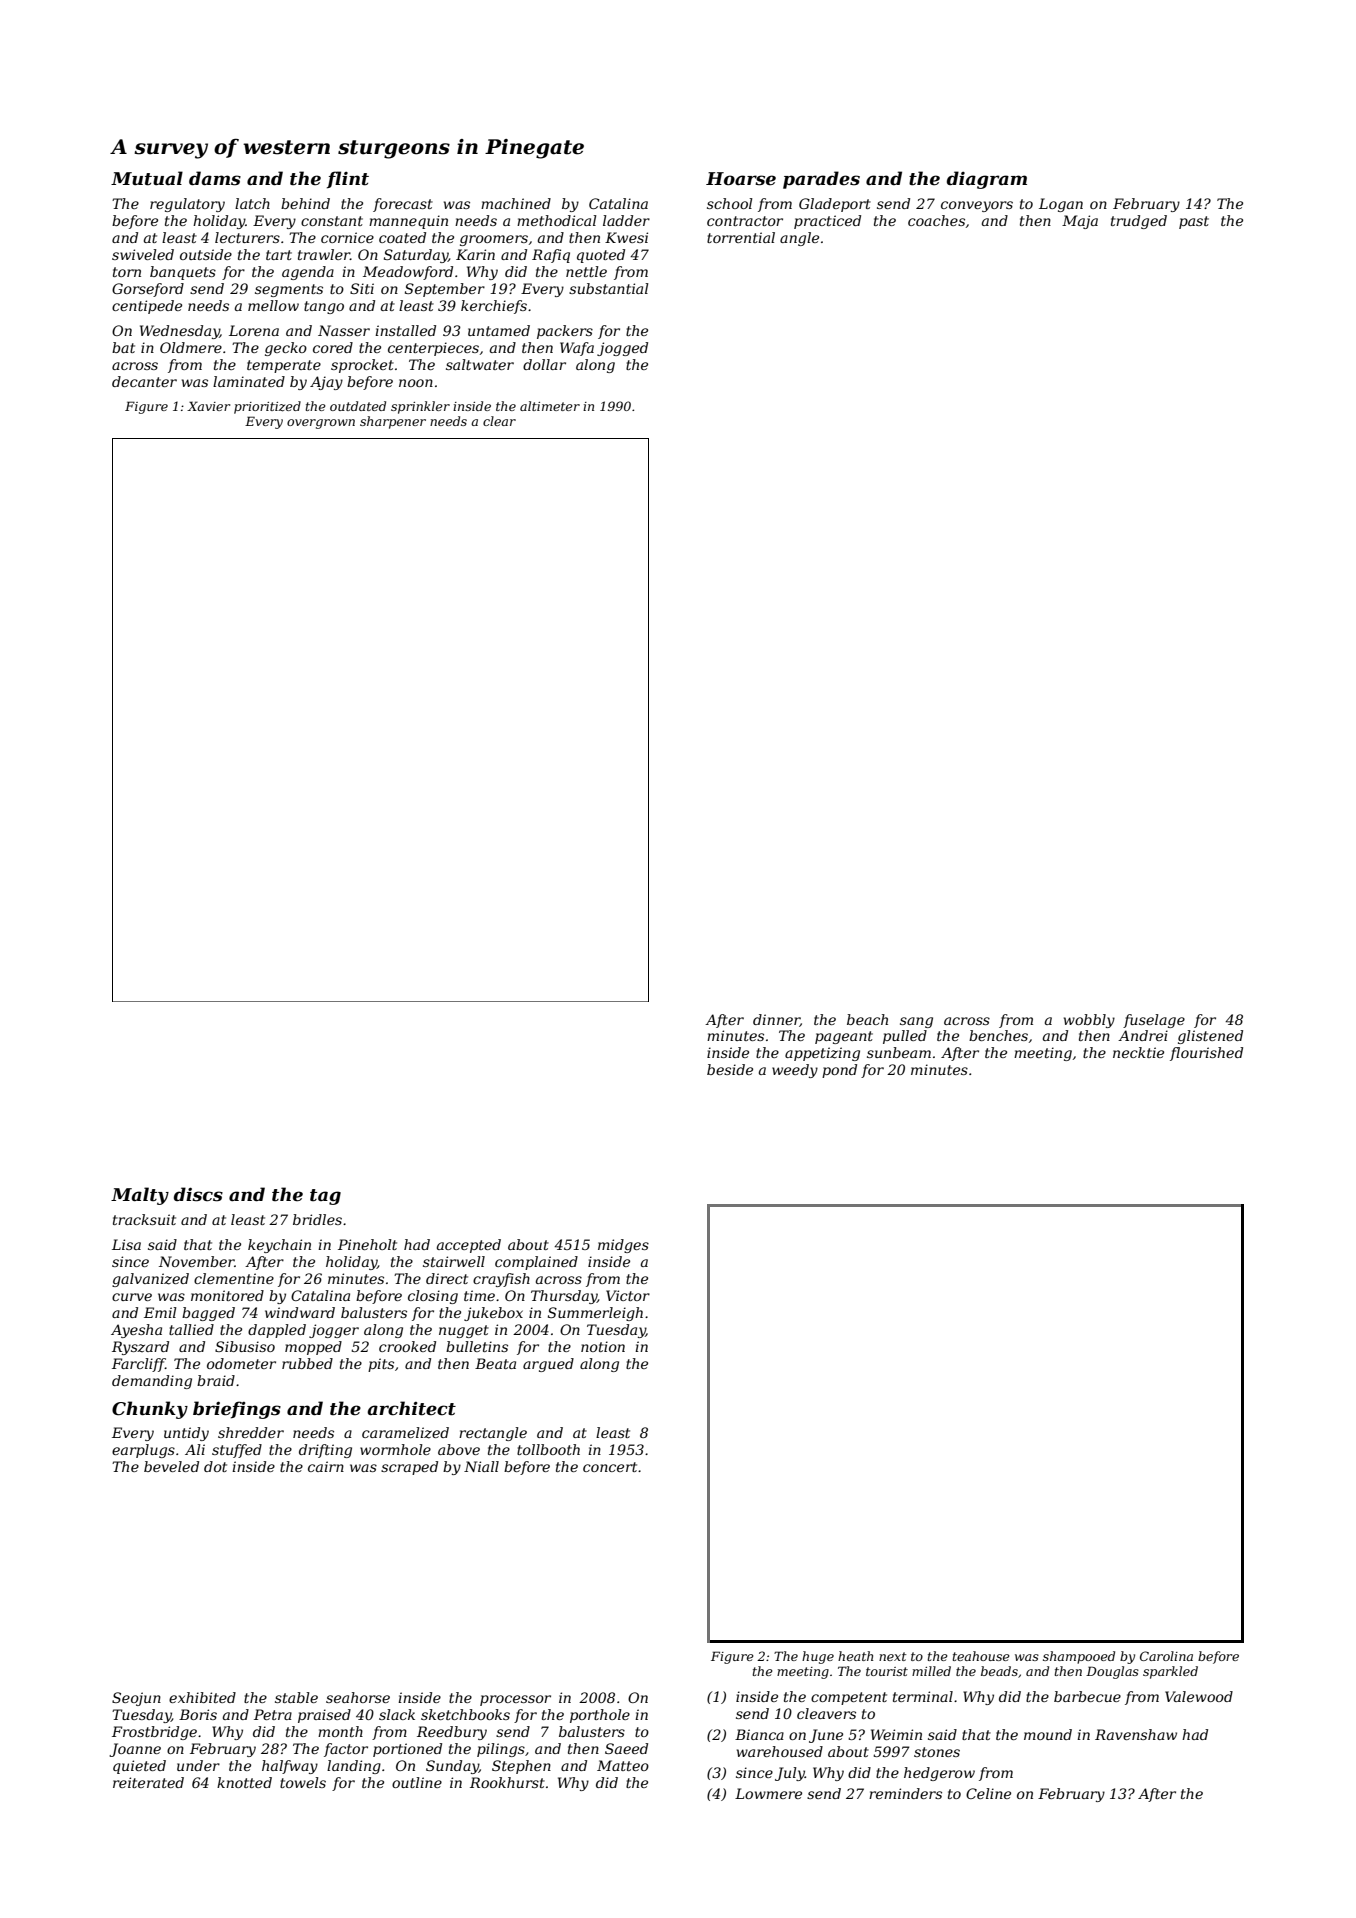  What do you see at coordinates (623, 1246) in the screenshot?
I see `midges` at bounding box center [623, 1246].
